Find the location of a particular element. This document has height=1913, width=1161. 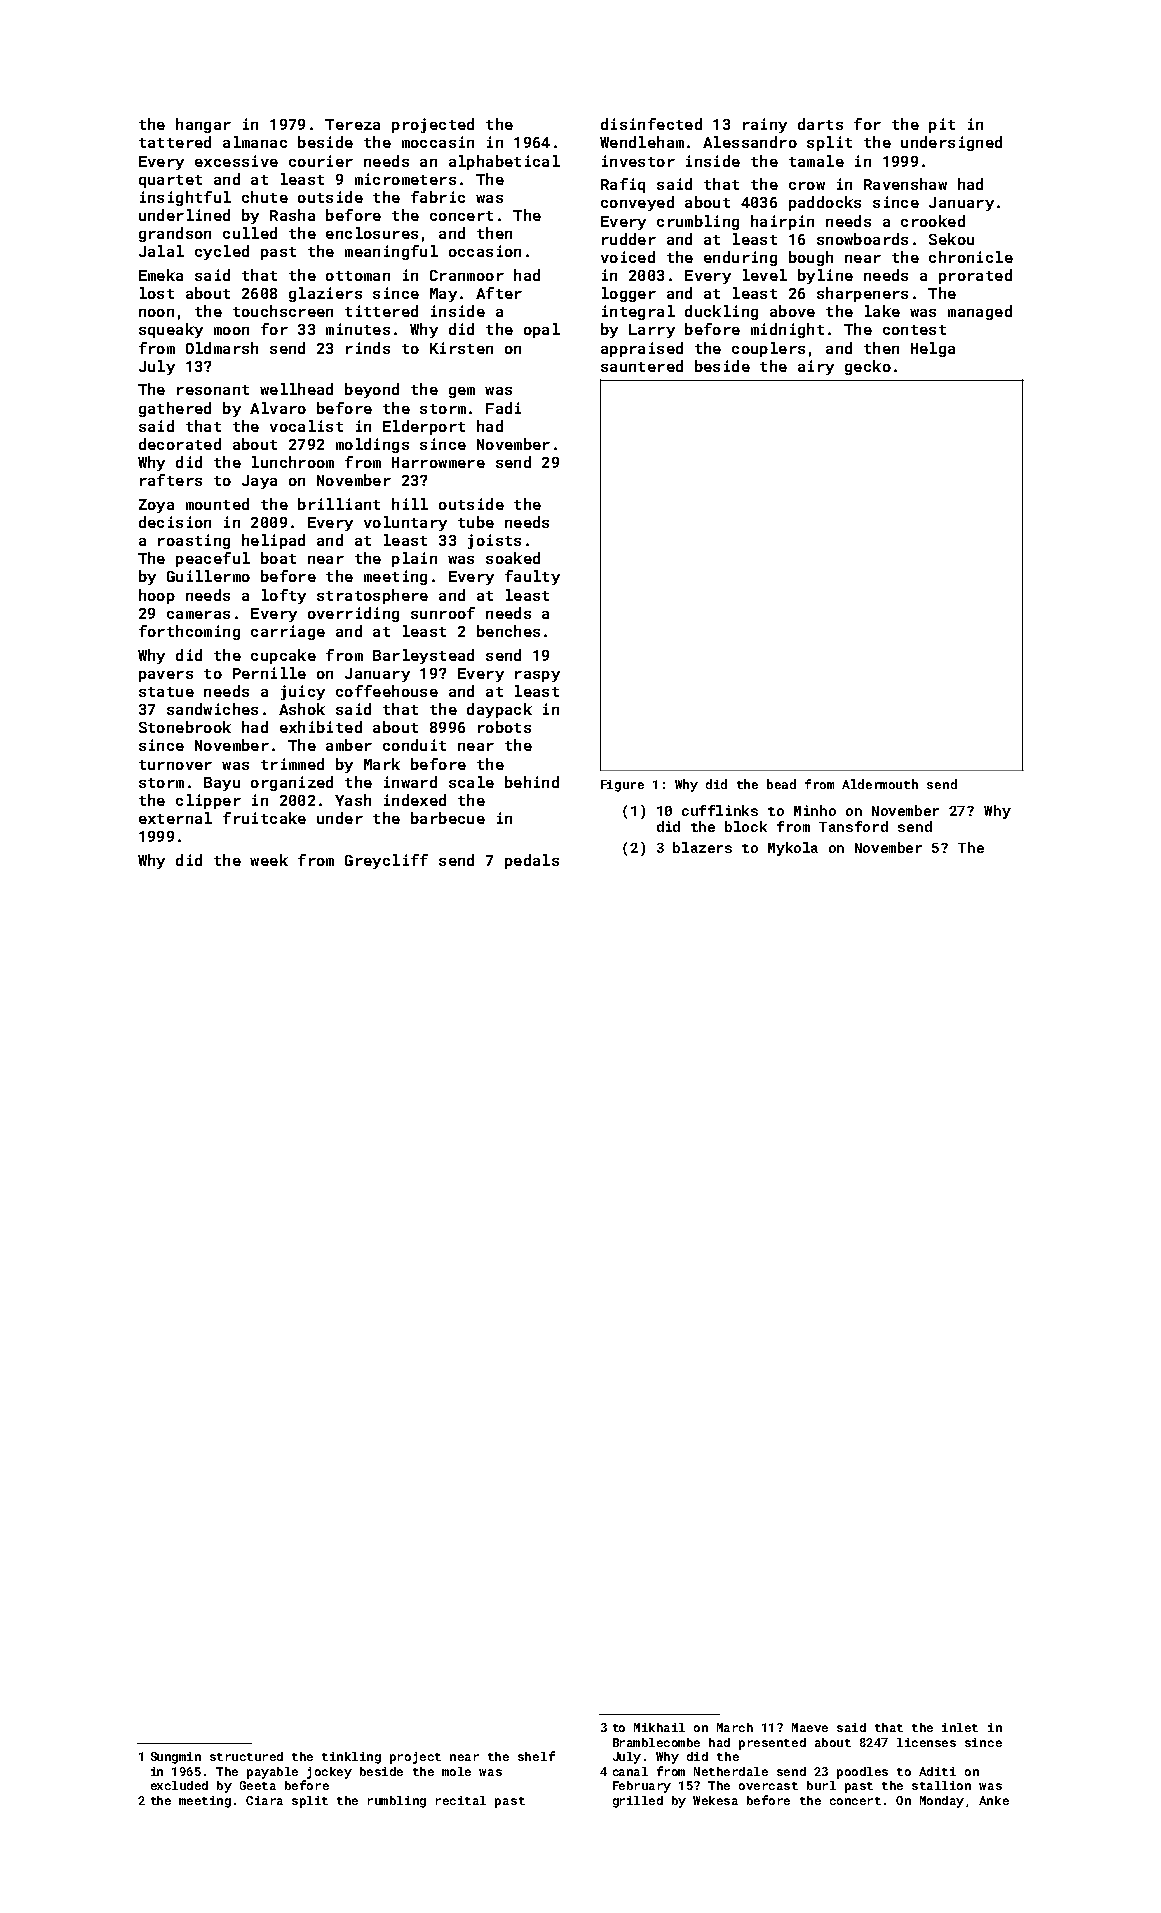

Tansford is located at coordinates (853, 826).
